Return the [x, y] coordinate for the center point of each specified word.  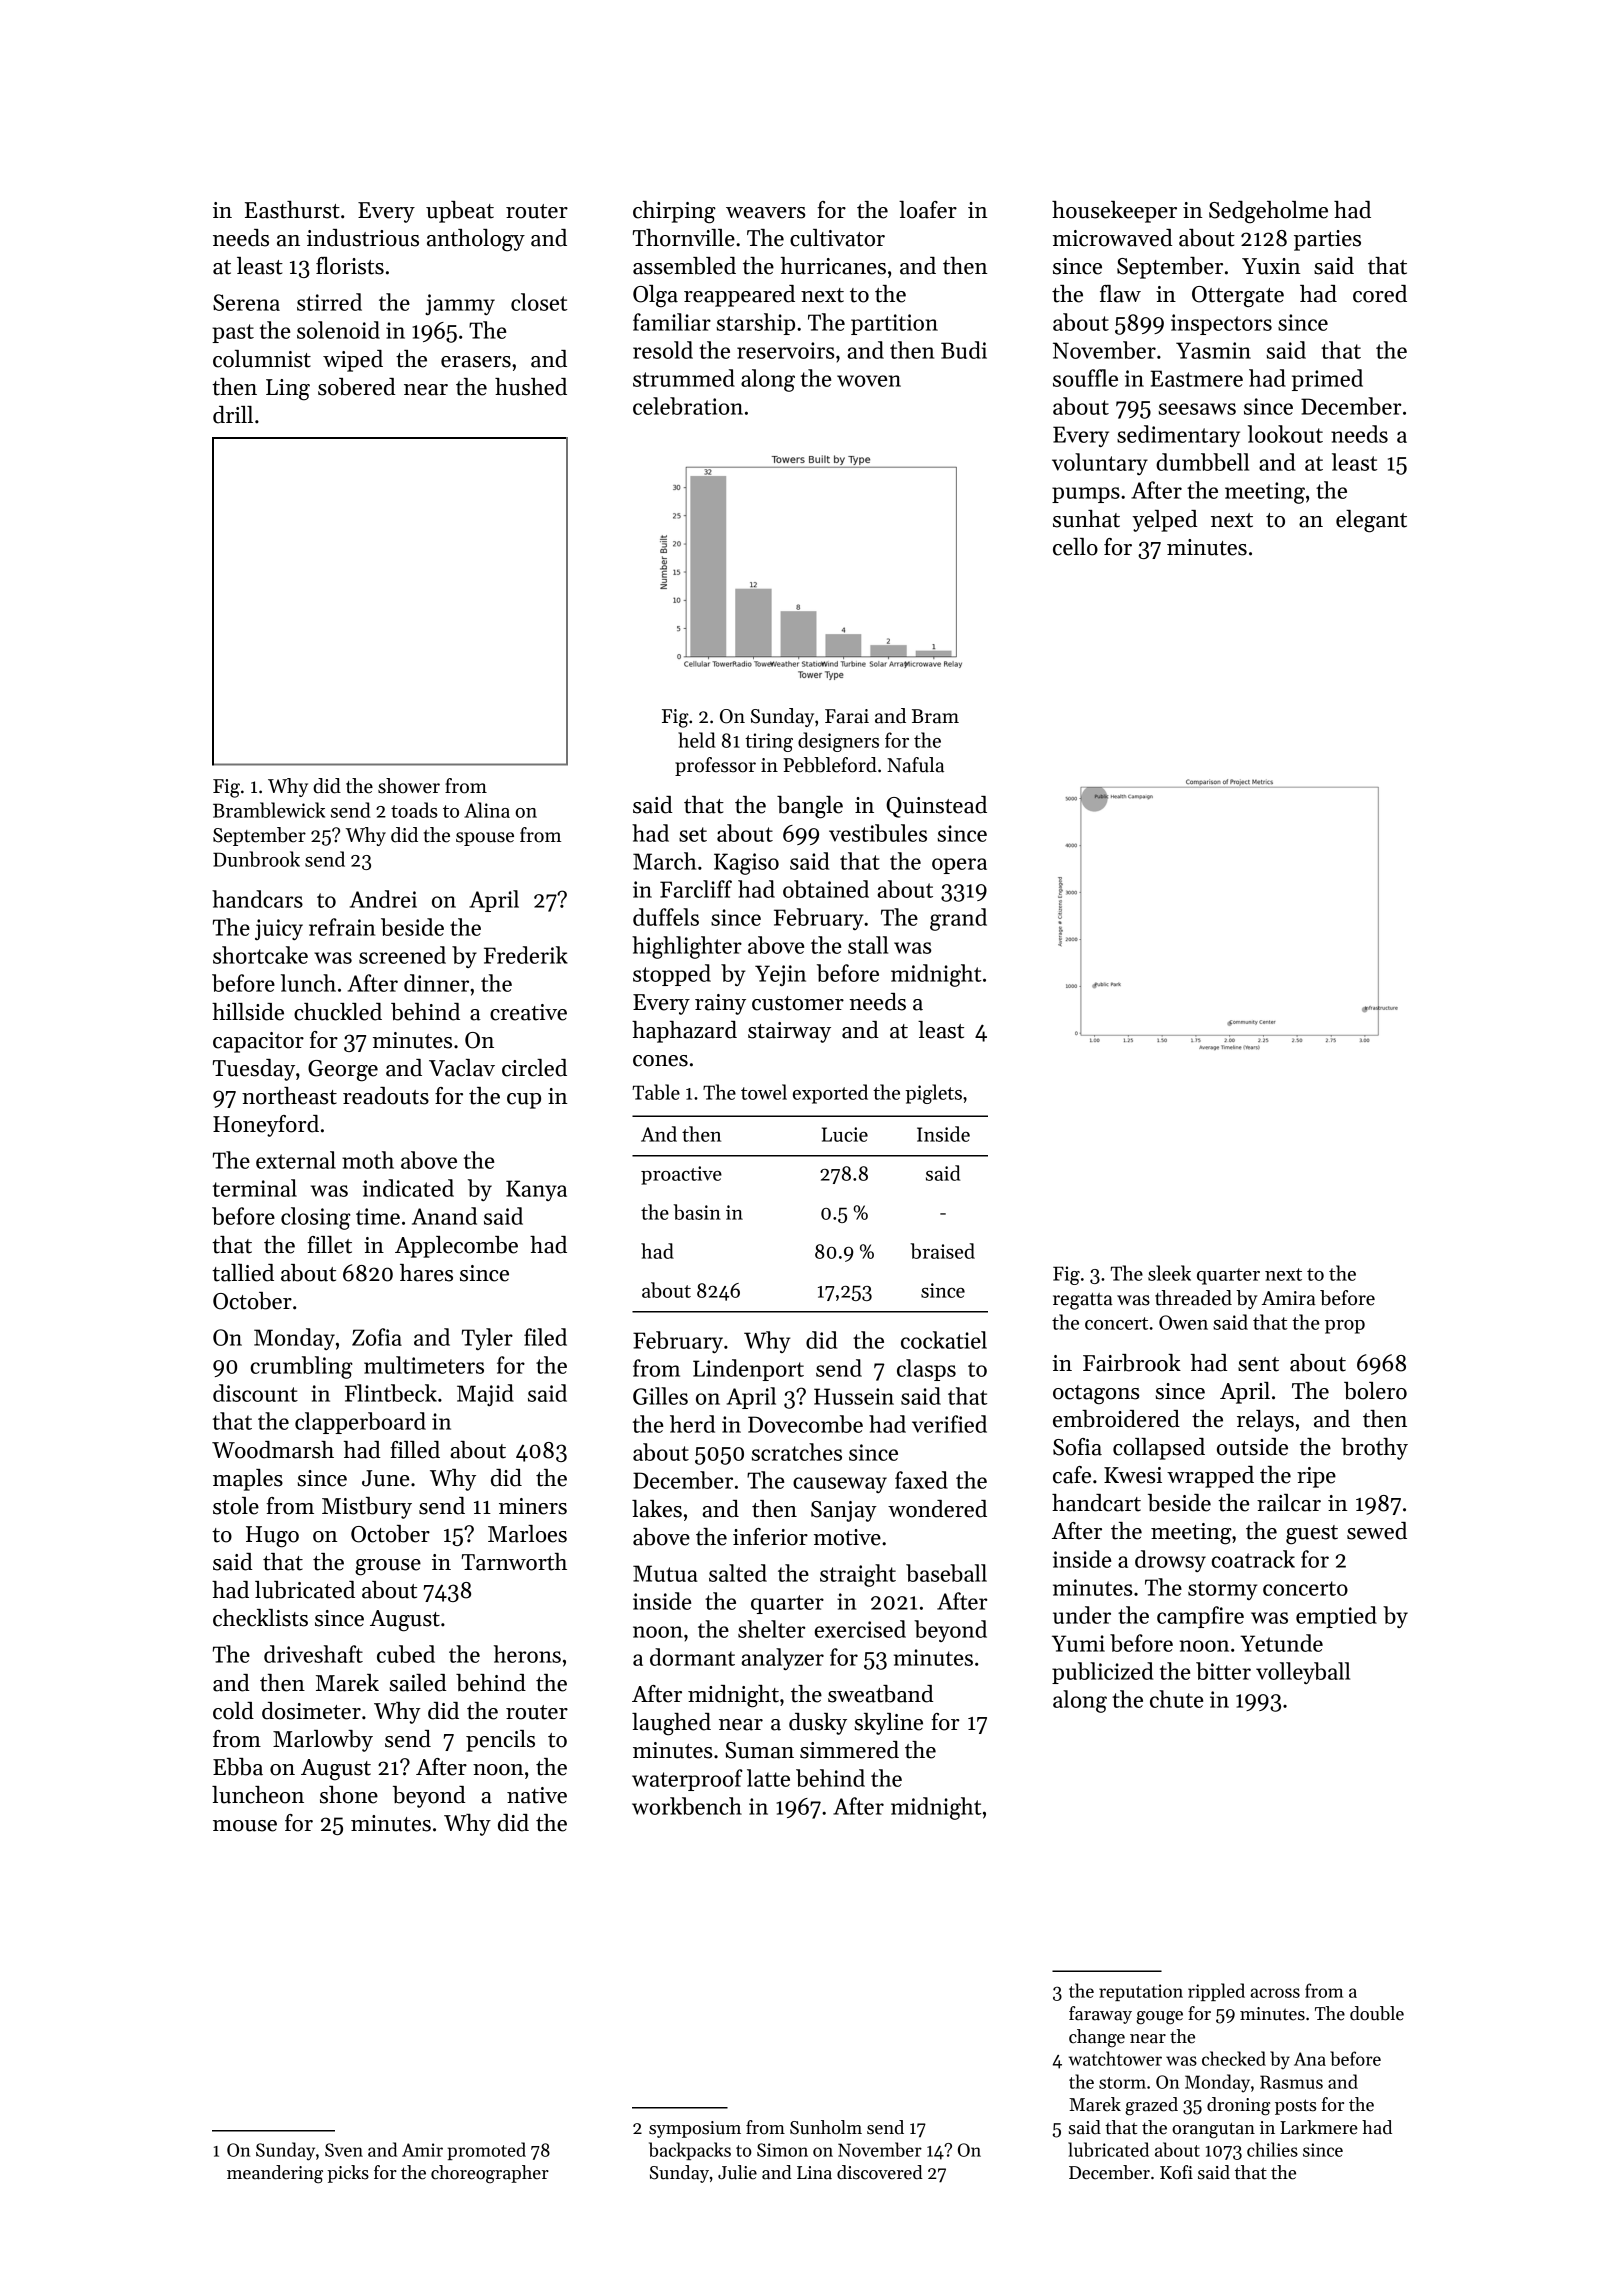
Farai [847, 716]
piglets [933, 1094]
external [296, 1160]
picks [348, 2174]
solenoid [338, 330]
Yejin [780, 975]
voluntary [1100, 464]
